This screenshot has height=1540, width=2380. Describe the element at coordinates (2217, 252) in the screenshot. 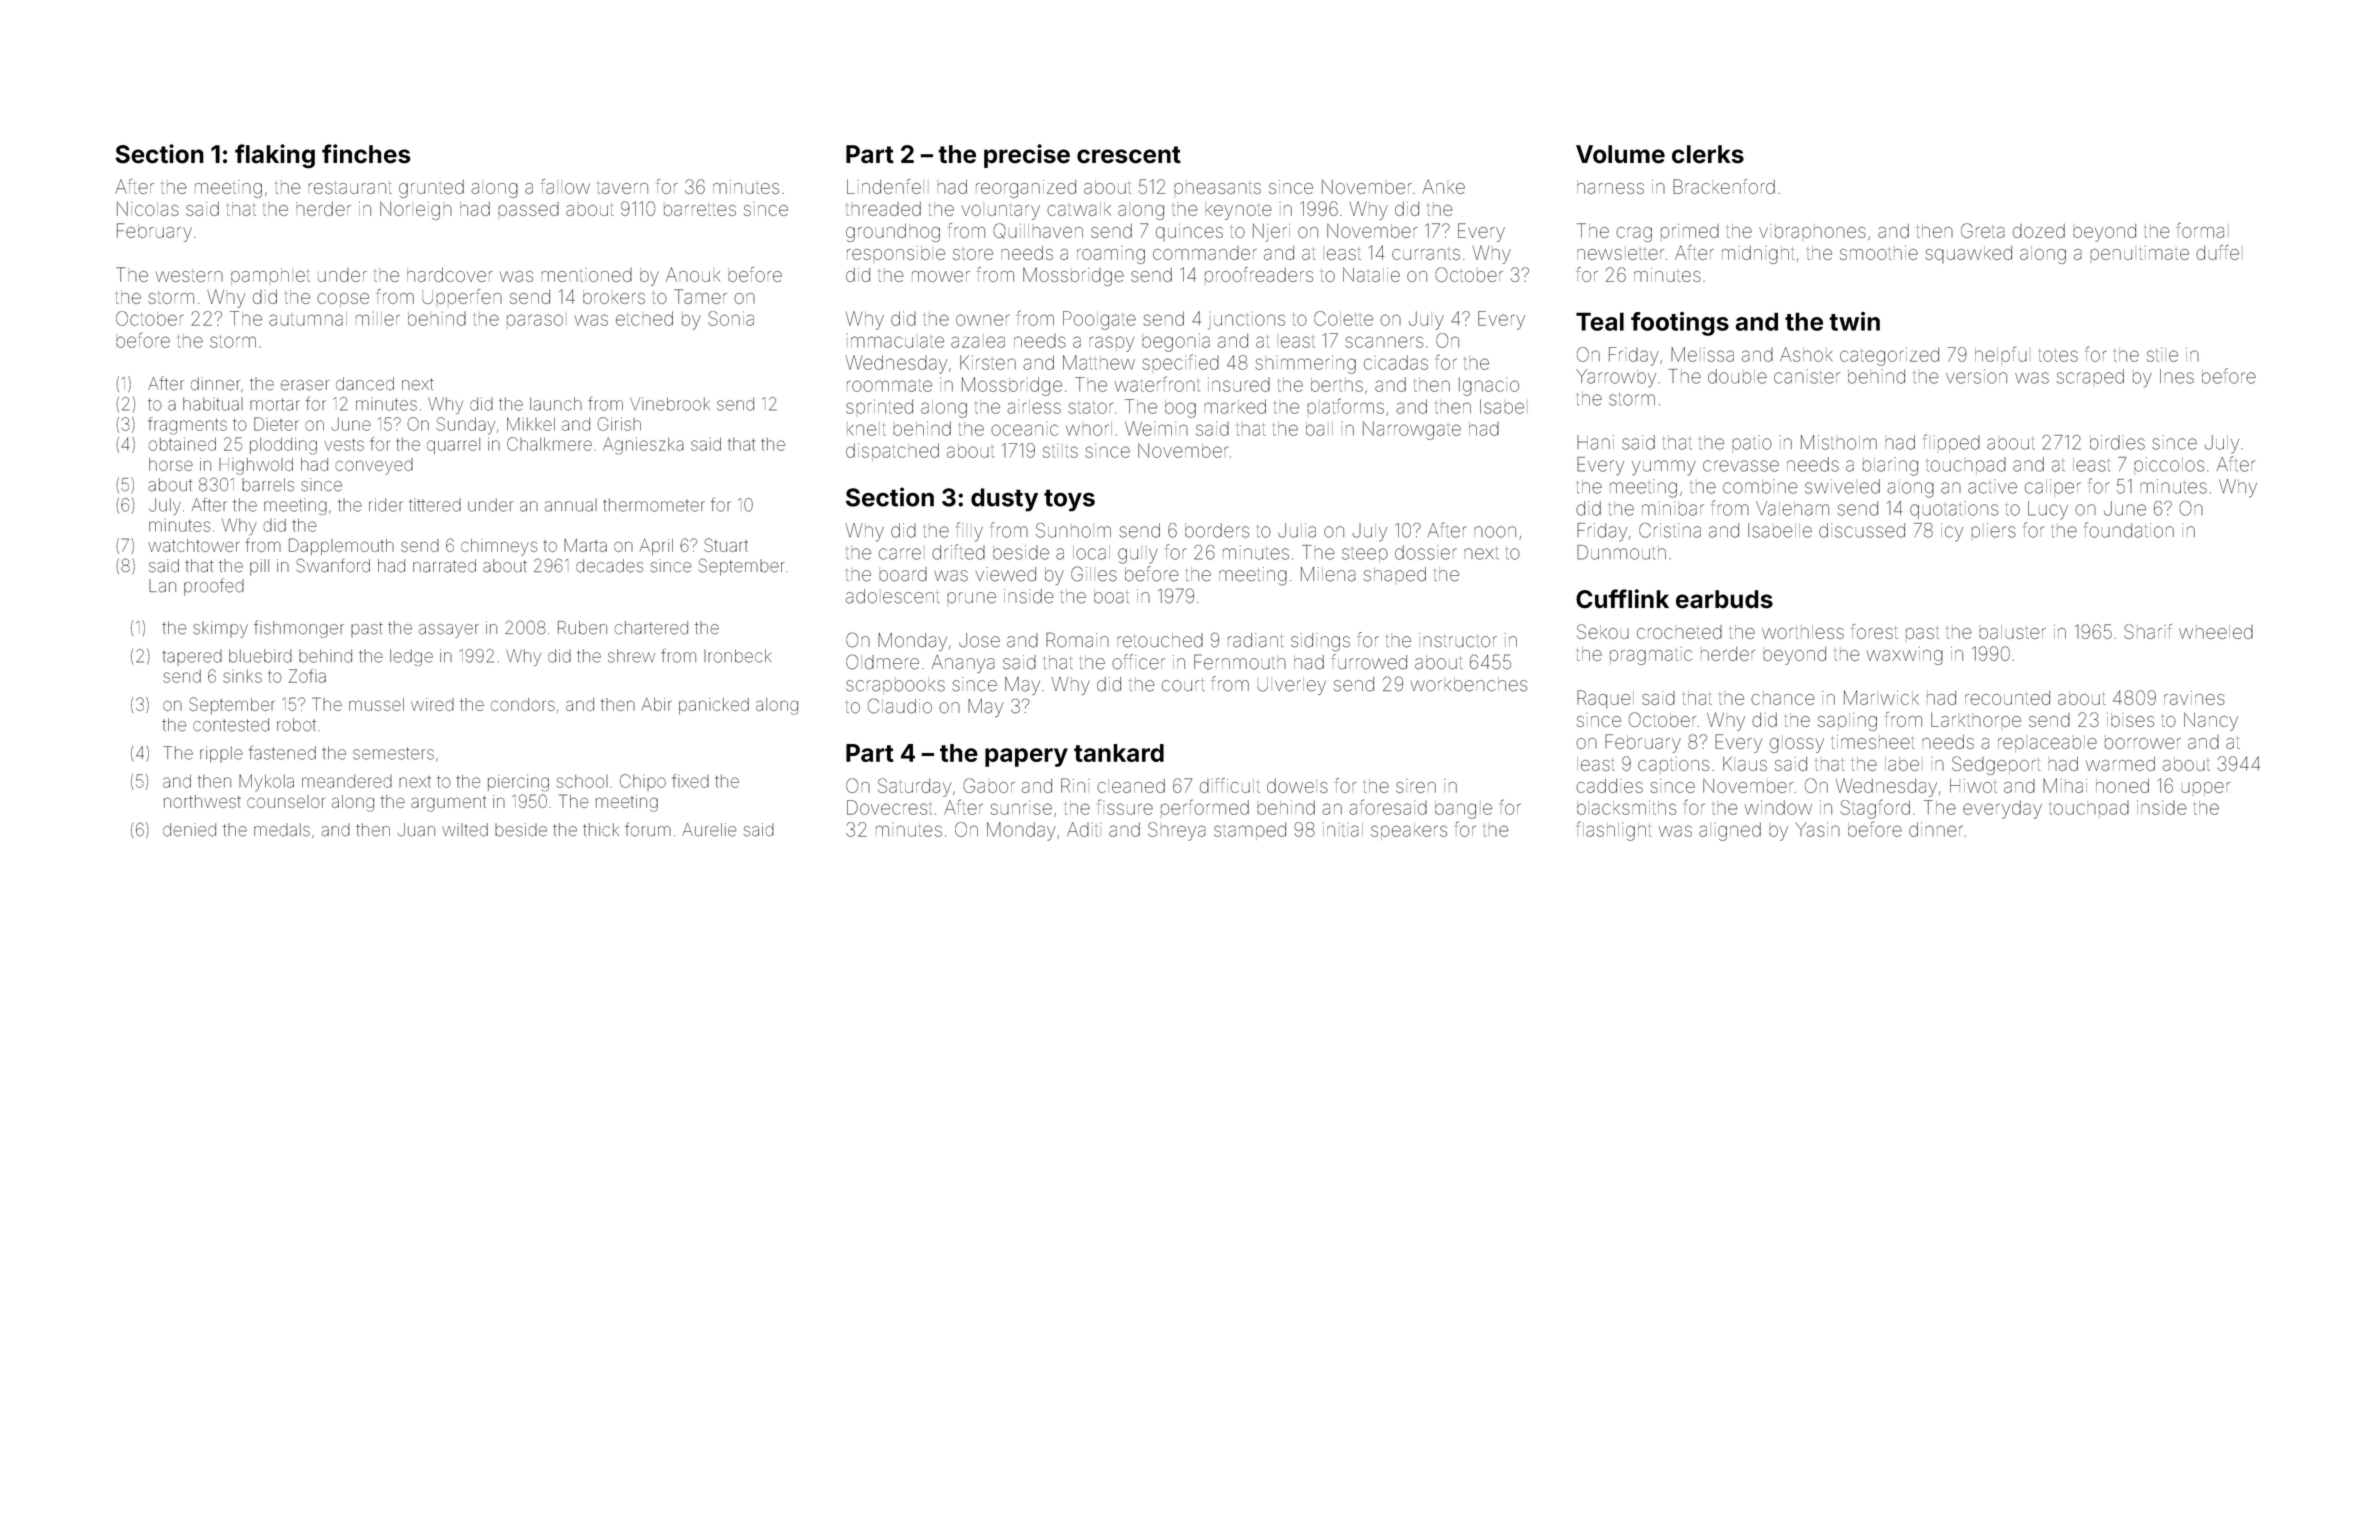

I see `duffel` at that location.
